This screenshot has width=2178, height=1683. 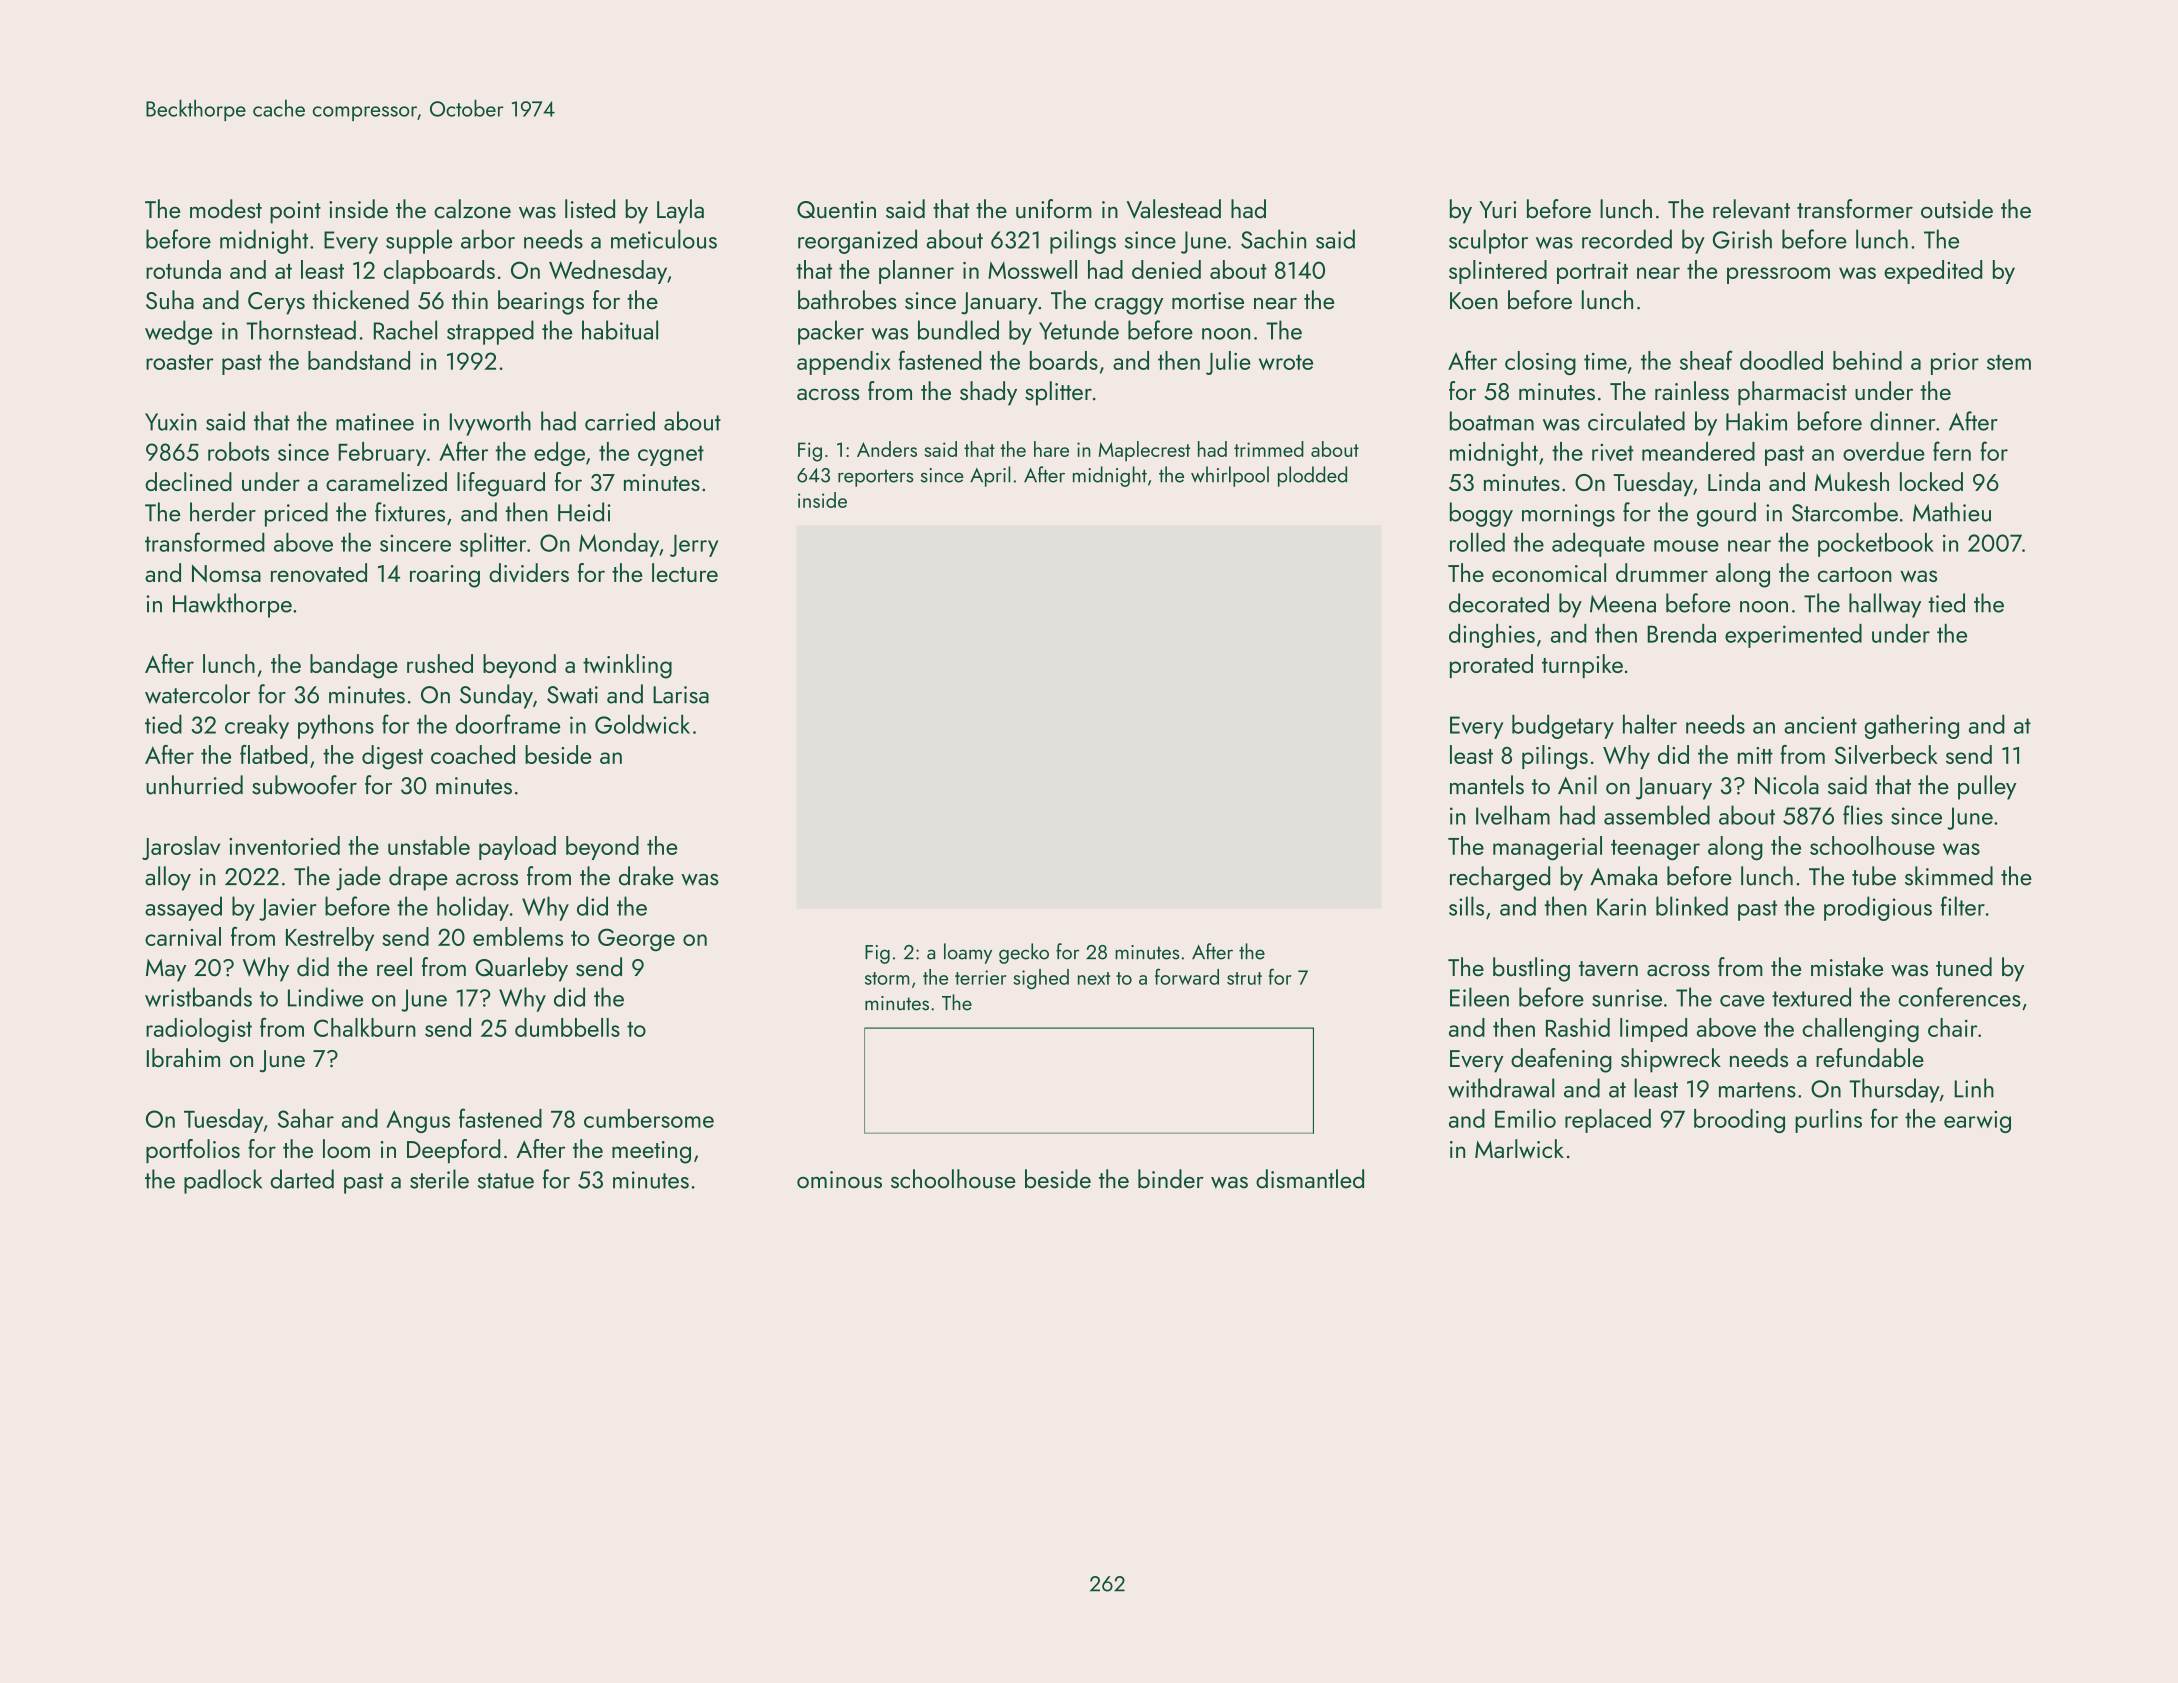 I want to click on Yuri, so click(x=1497, y=210).
